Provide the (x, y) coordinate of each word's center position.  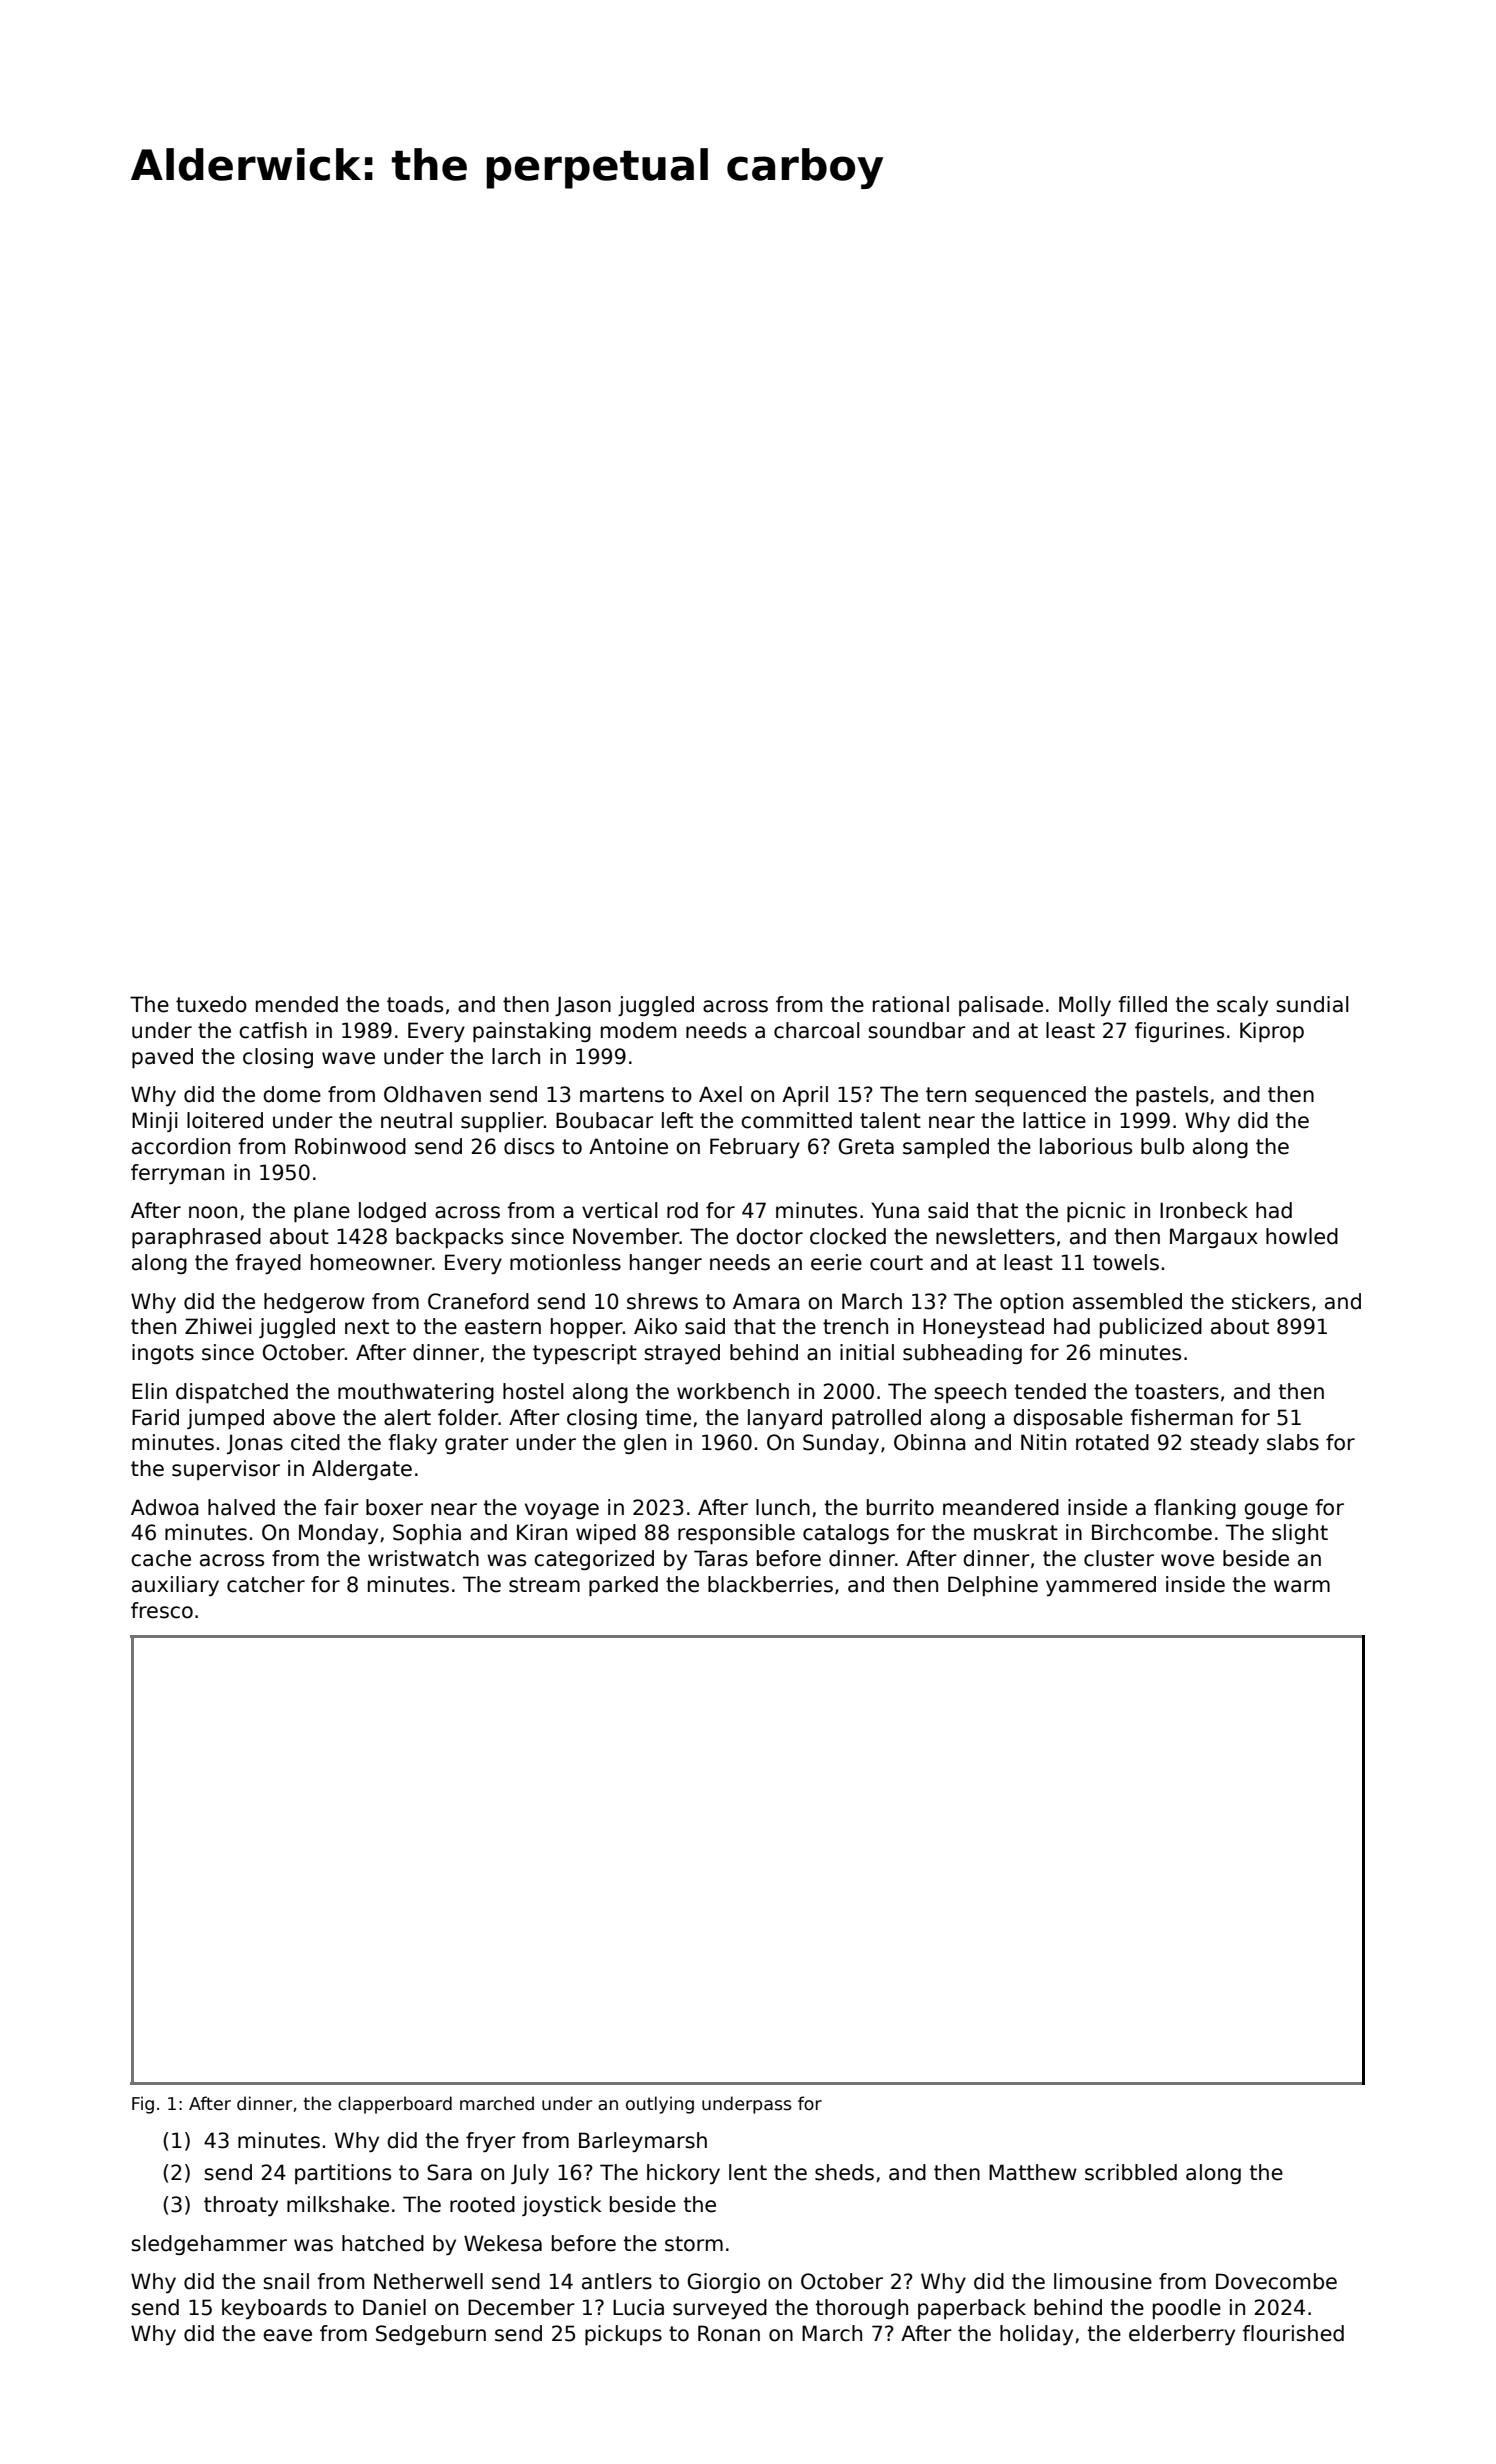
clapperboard (395, 2105)
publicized (1151, 1328)
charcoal (817, 1030)
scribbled (1131, 2172)
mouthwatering (416, 1393)
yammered (1101, 1586)
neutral (416, 1120)
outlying (660, 2105)
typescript (585, 1354)
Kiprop (1272, 1032)
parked (623, 1586)
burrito (900, 1507)
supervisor (226, 1470)
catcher (266, 1584)
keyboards (274, 2309)
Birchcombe (1152, 1532)
